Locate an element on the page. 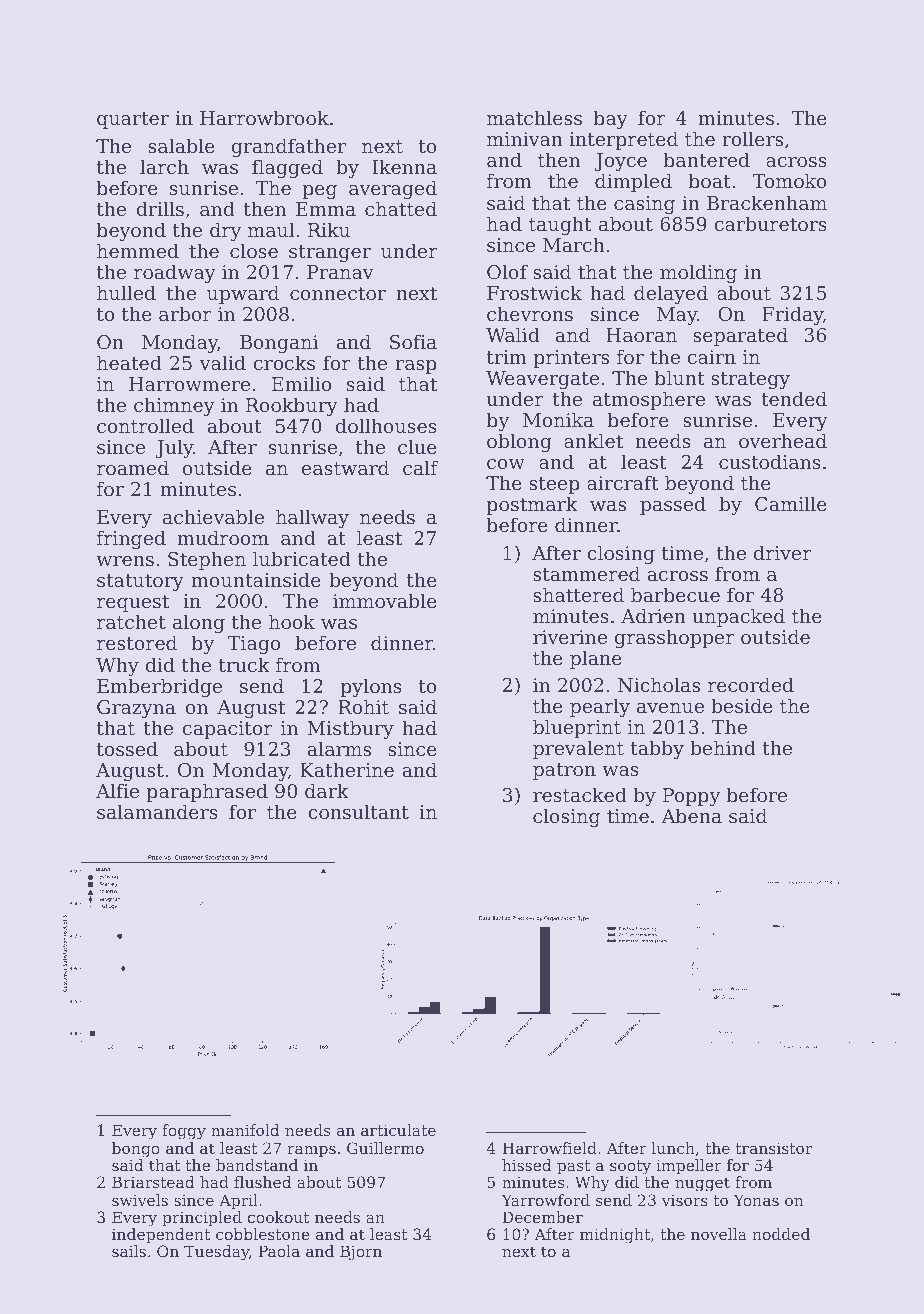 This document has height=1314, width=924. arbor is located at coordinates (185, 313).
